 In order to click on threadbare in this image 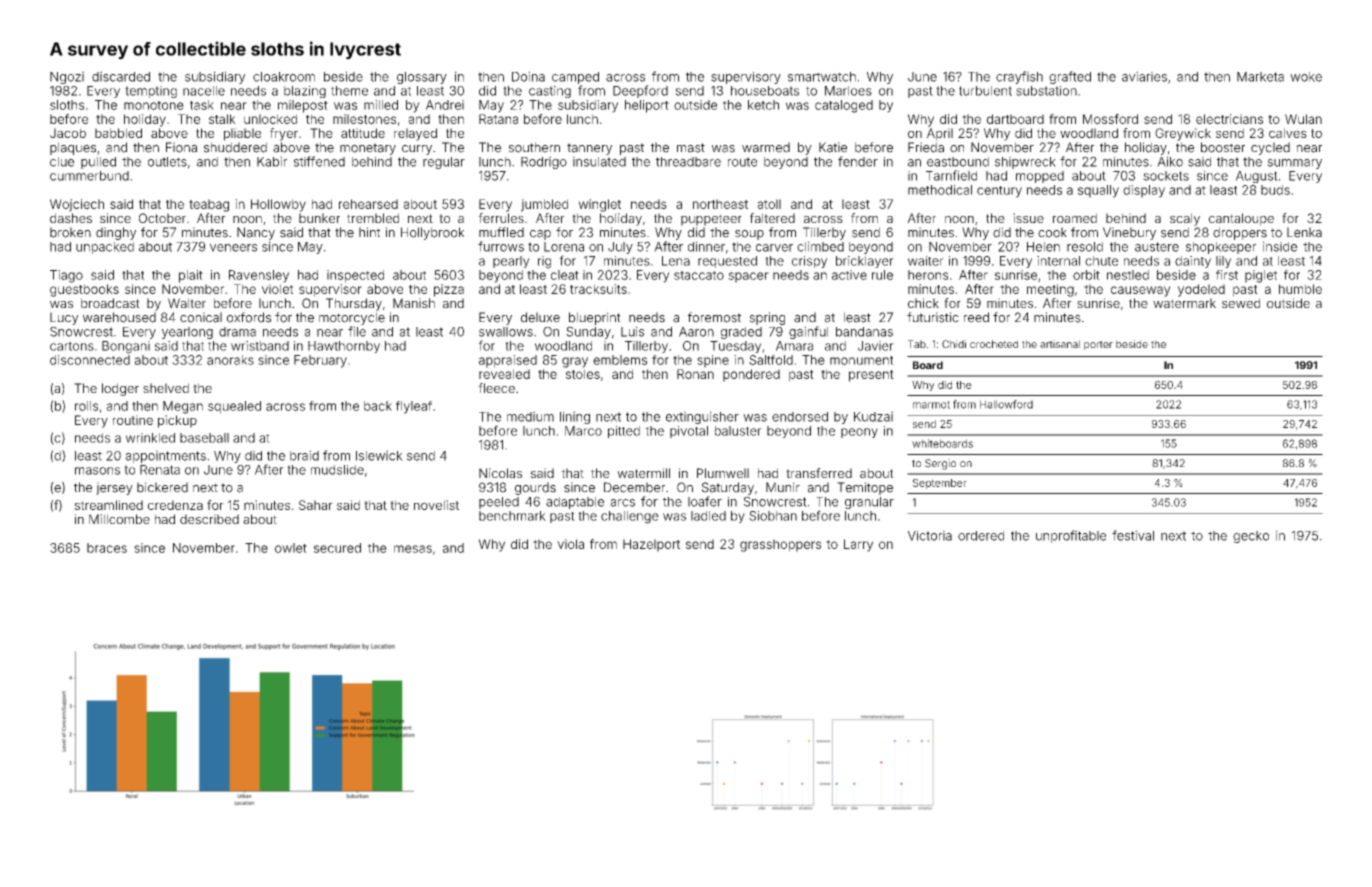, I will do `click(688, 162)`.
